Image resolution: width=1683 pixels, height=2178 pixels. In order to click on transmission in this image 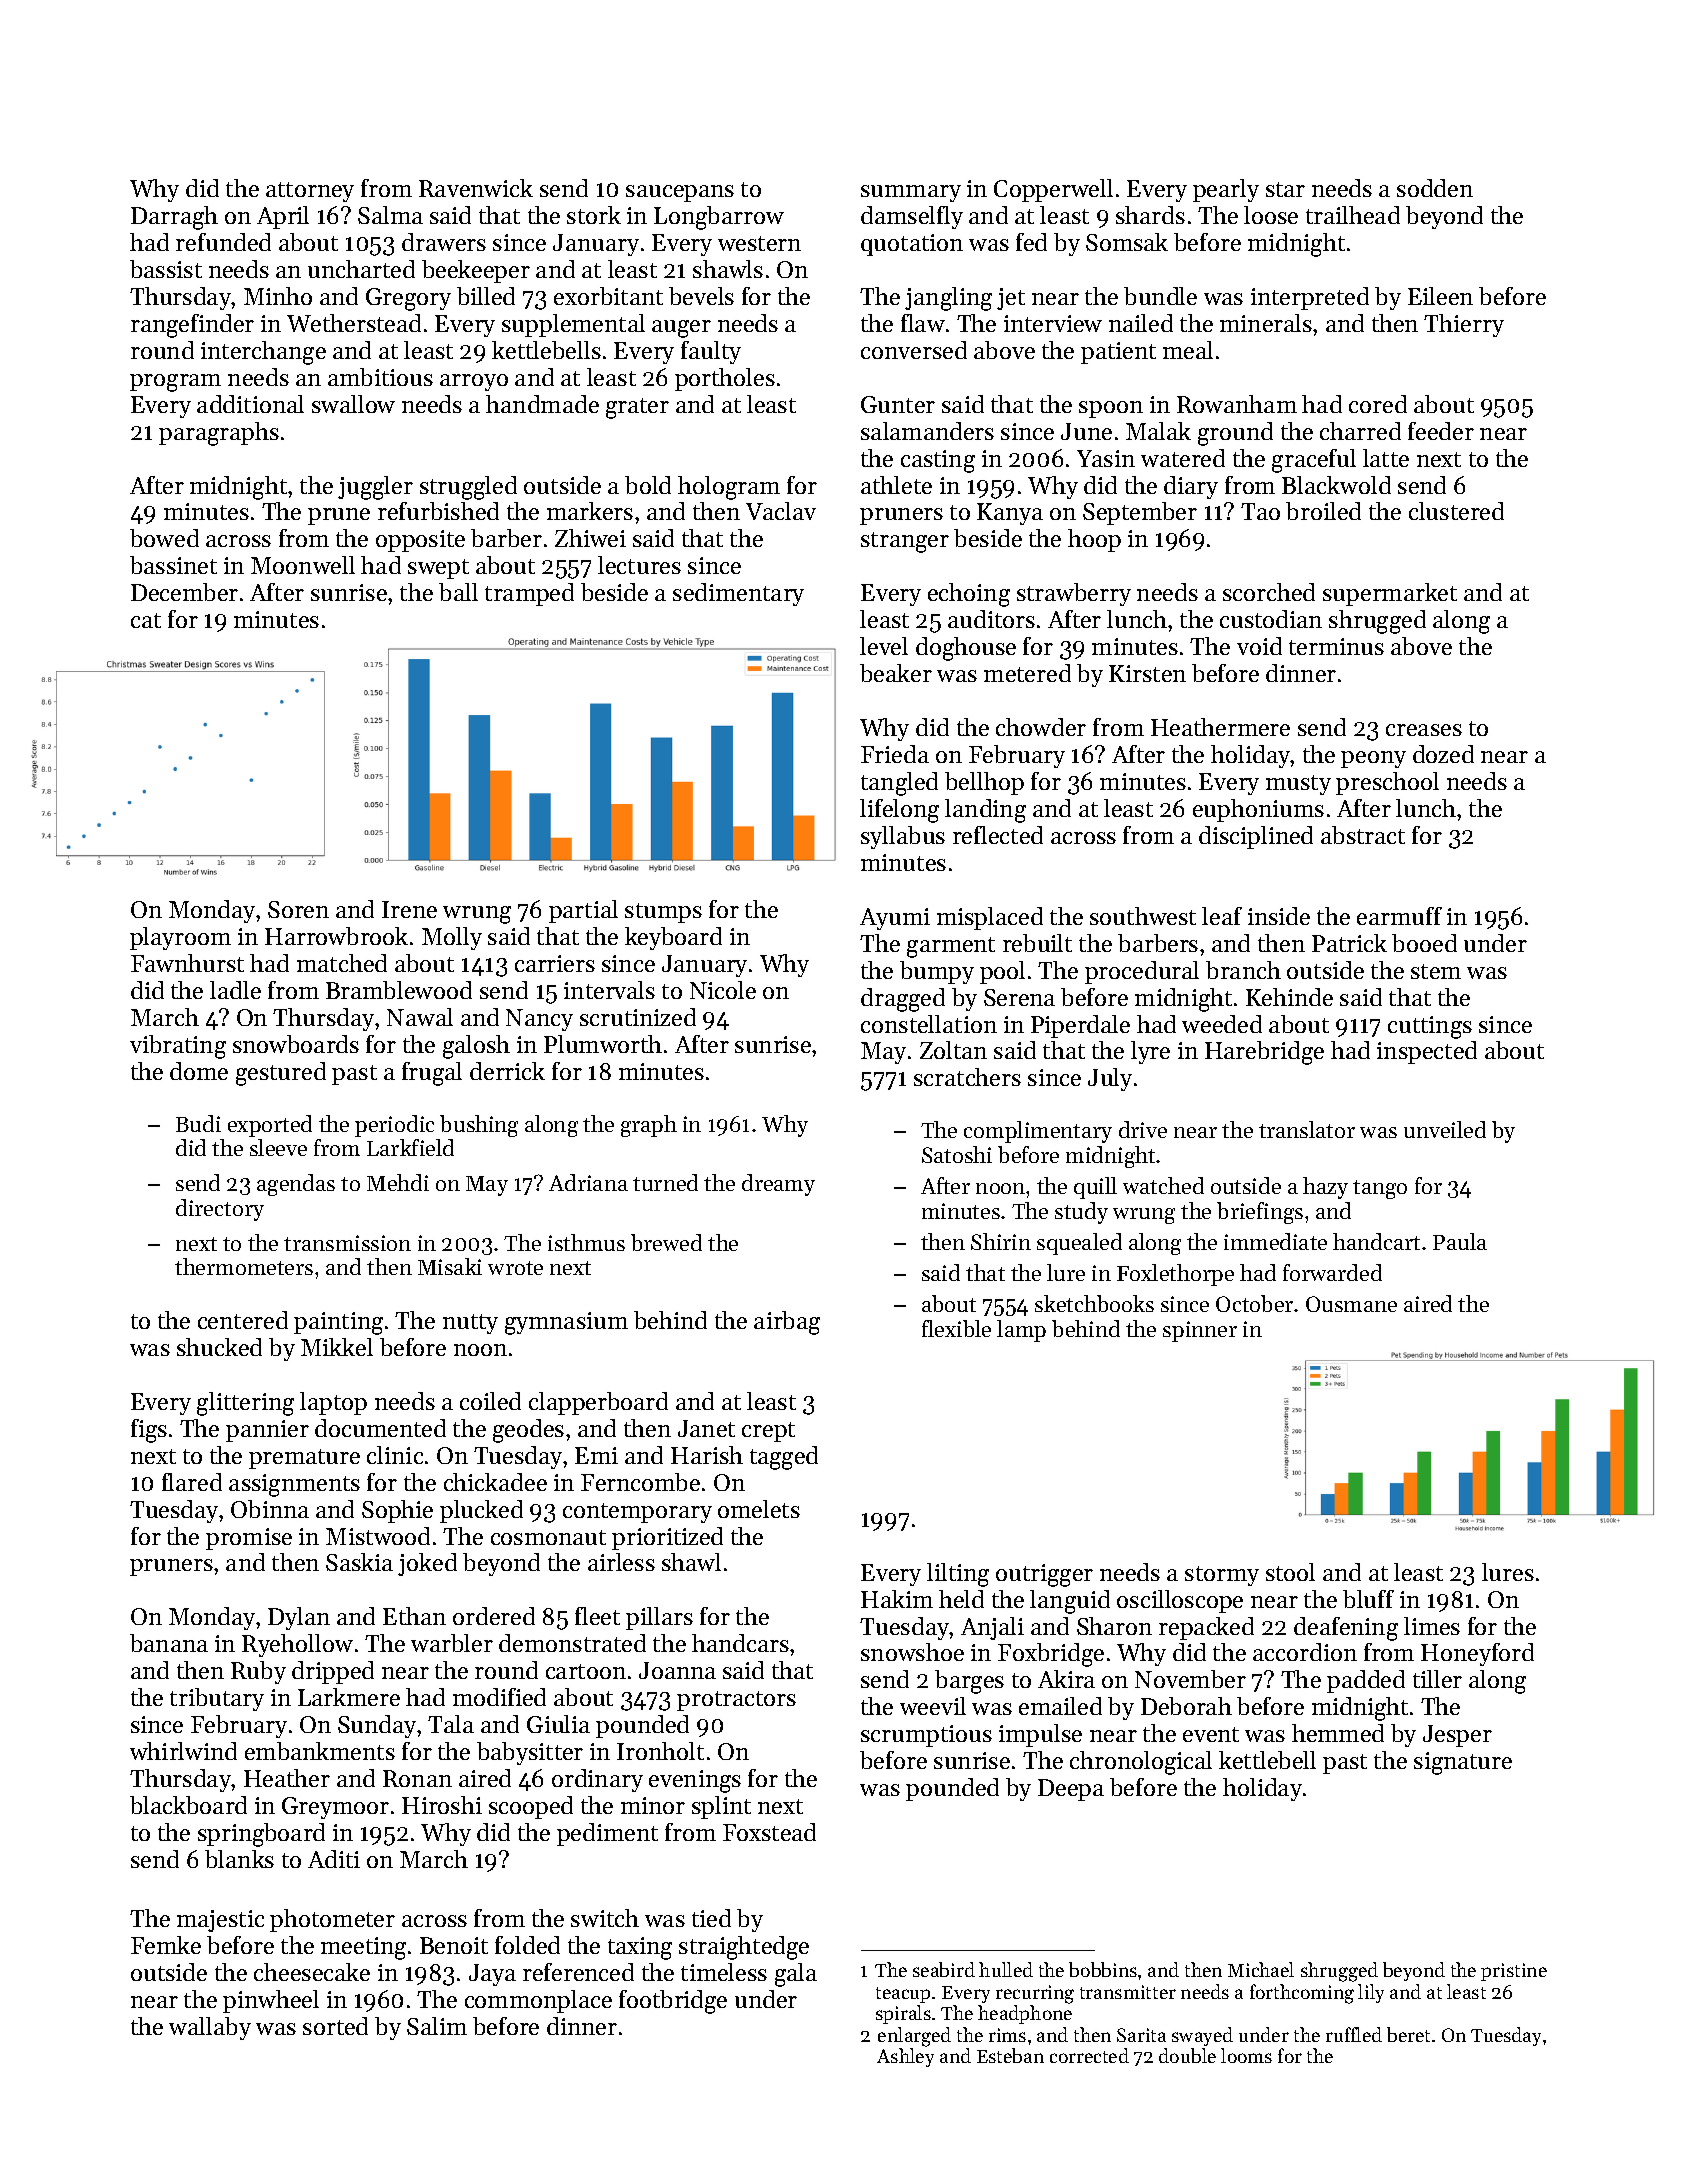, I will do `click(347, 1243)`.
